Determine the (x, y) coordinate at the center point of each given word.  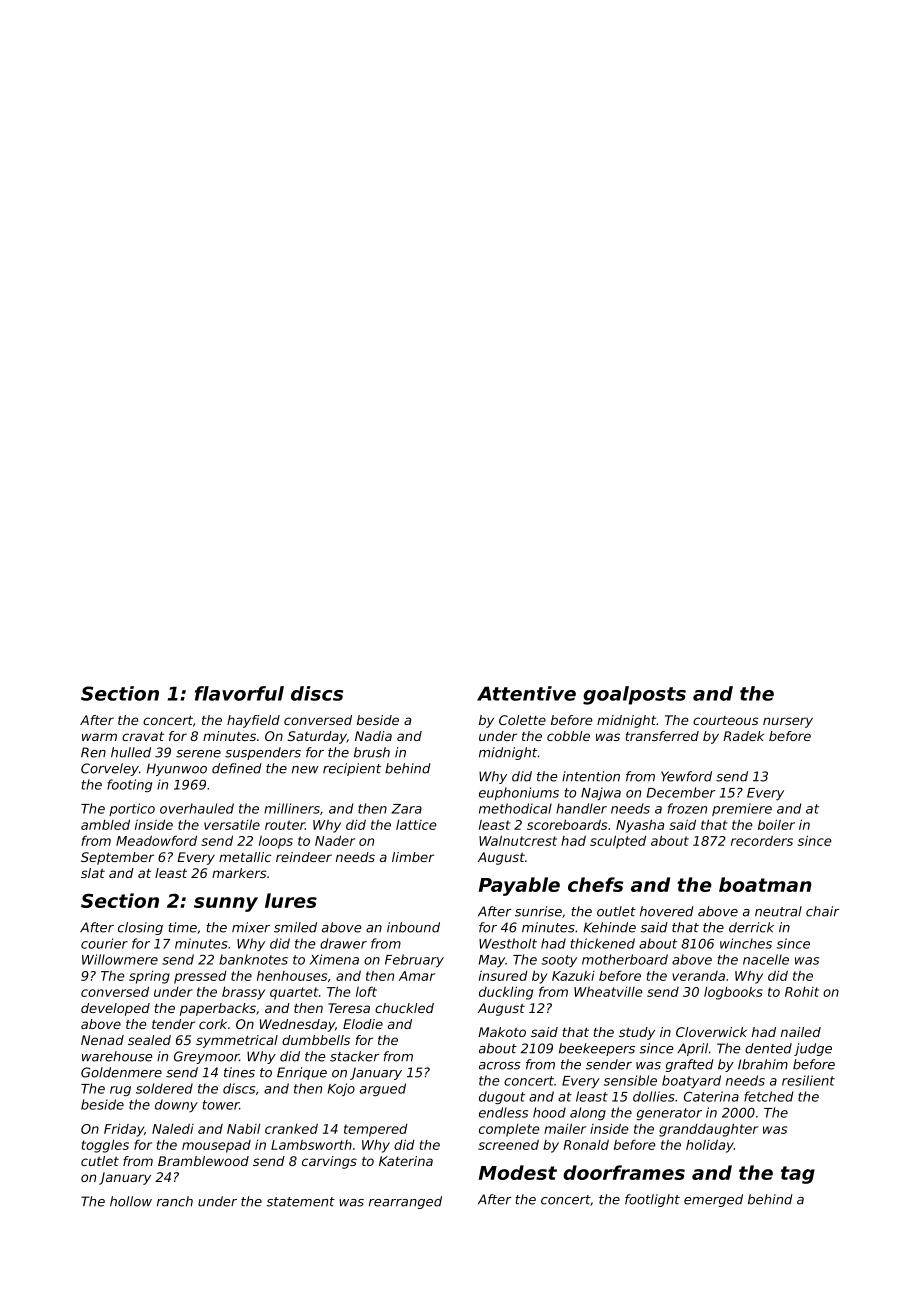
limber (413, 857)
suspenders (263, 753)
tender (173, 1024)
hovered (667, 911)
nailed (801, 1032)
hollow (131, 1201)
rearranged (405, 1202)
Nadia (373, 736)
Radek (743, 736)
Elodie (363, 1024)
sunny (226, 904)
